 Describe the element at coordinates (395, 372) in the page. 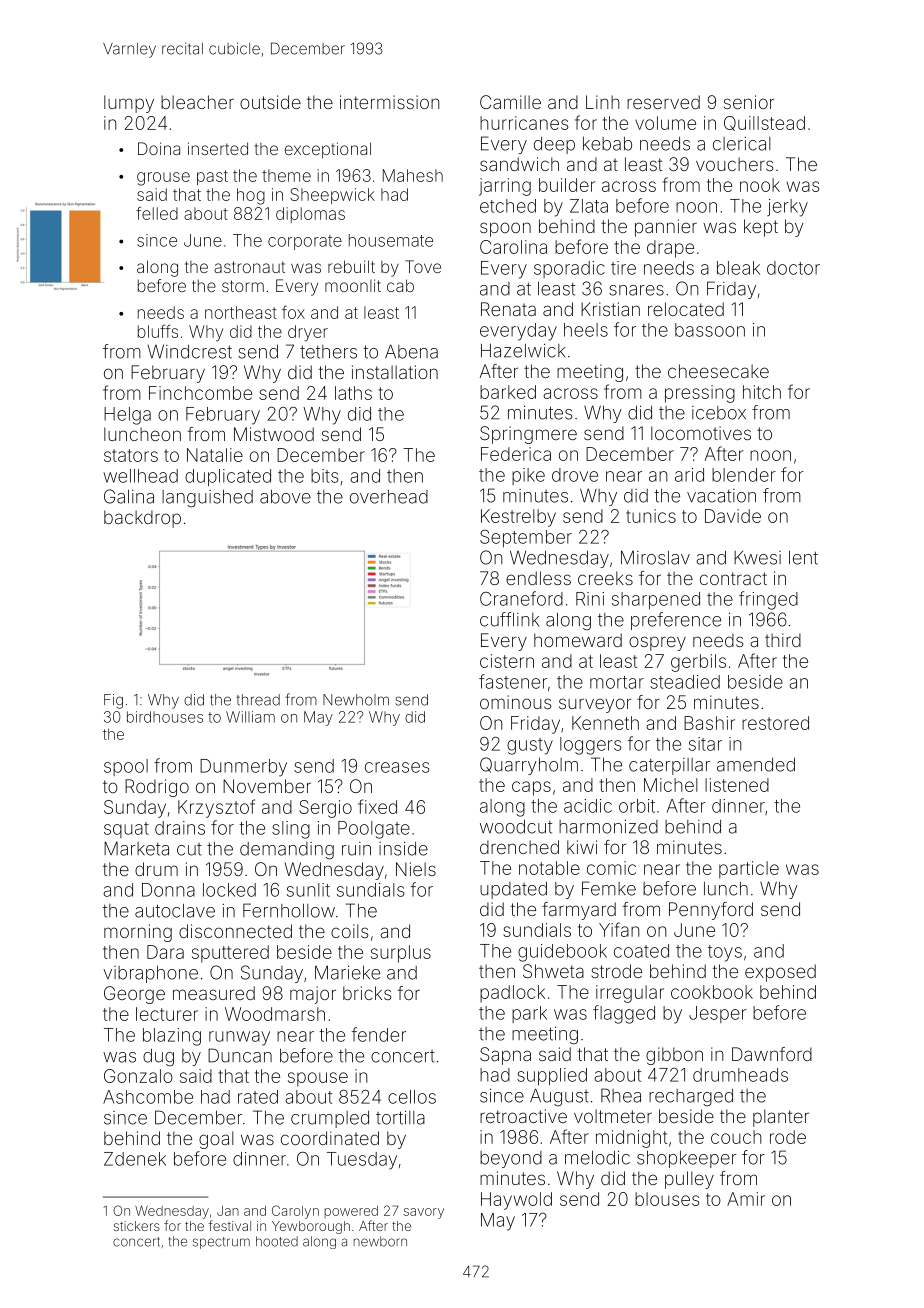

I see `installation` at that location.
